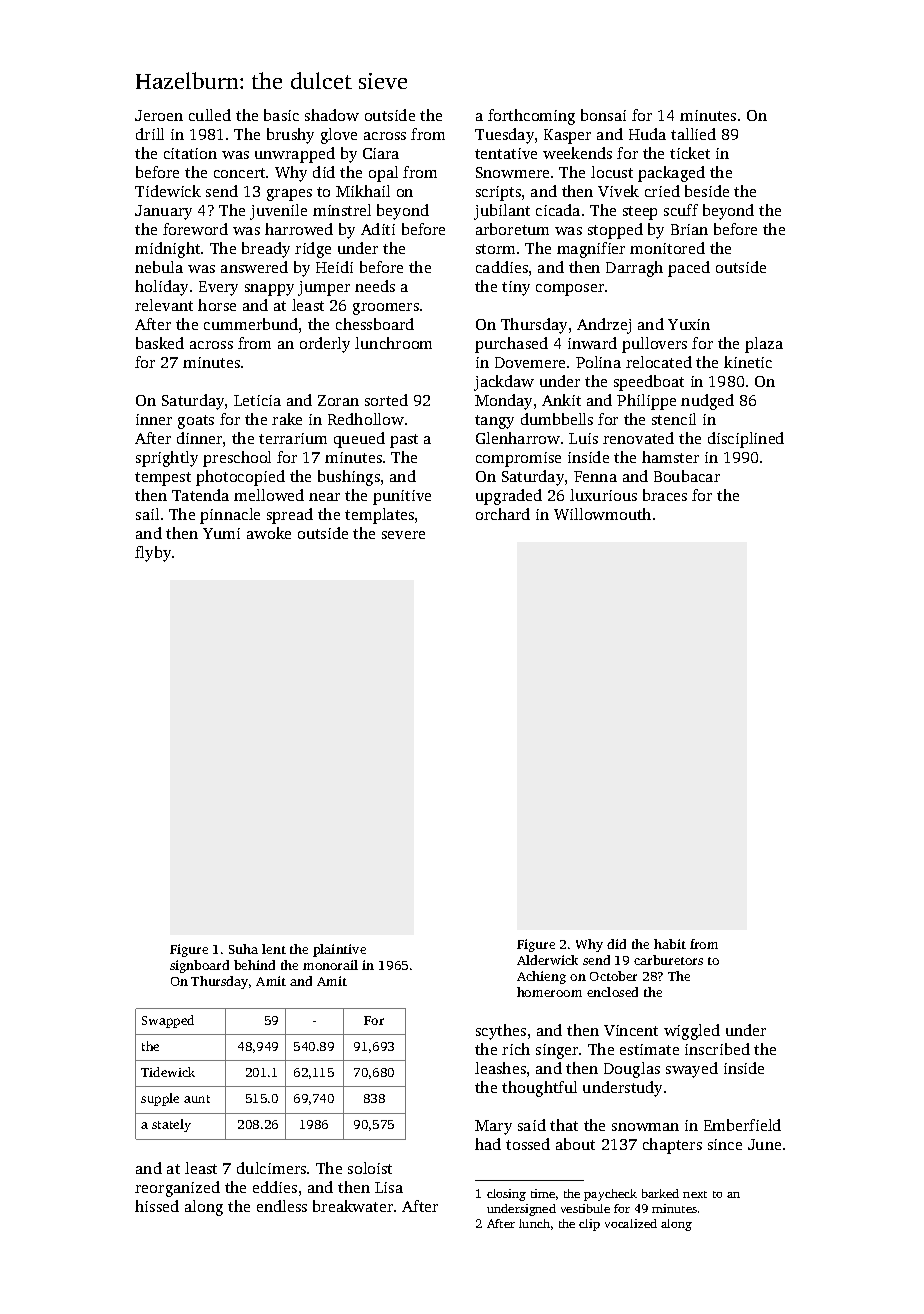  Describe the element at coordinates (531, 117) in the screenshot. I see `forthcoming` at that location.
